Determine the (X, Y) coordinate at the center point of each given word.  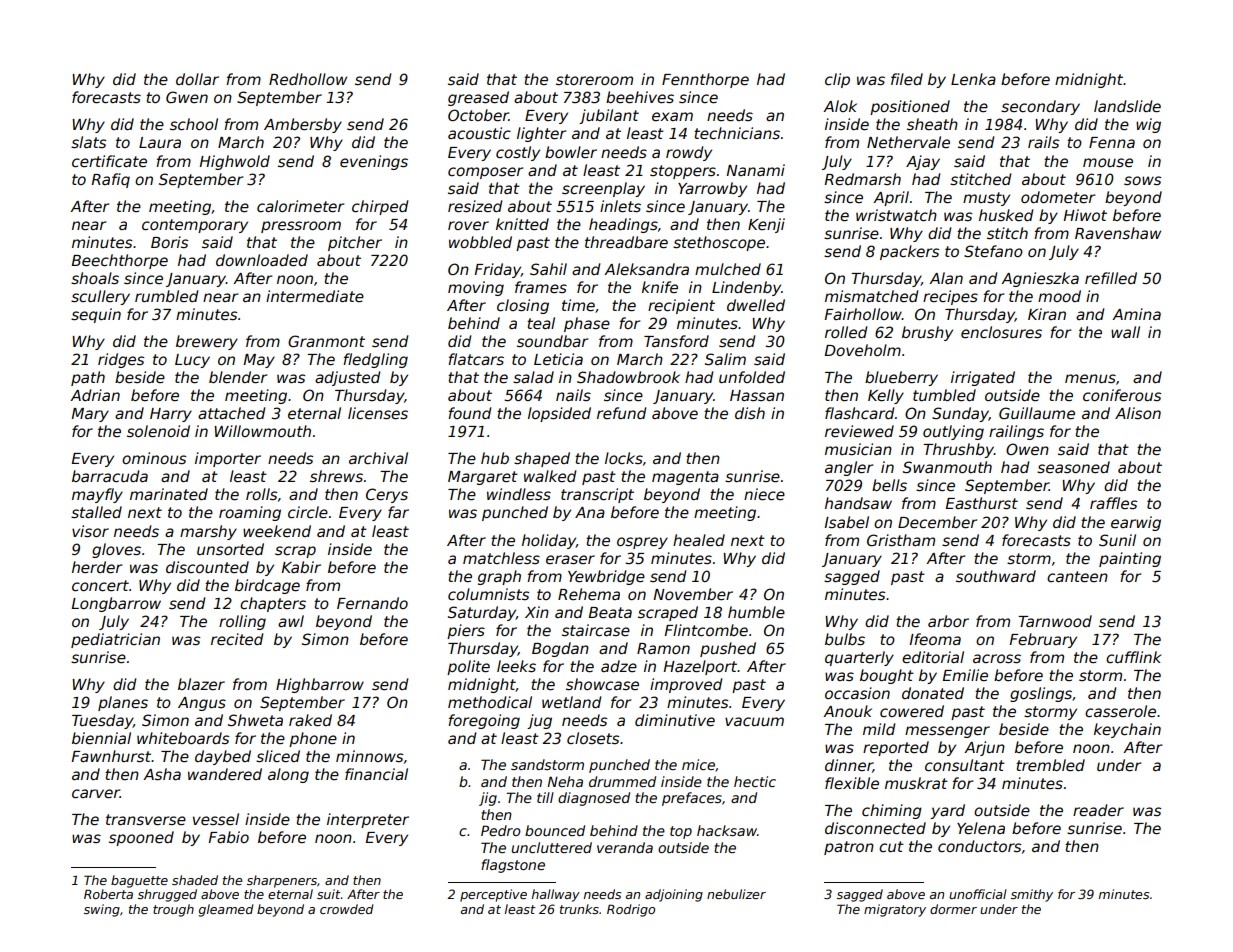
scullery (100, 297)
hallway (556, 895)
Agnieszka (1040, 279)
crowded (346, 909)
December (937, 522)
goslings (1041, 694)
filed (907, 79)
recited (237, 639)
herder (97, 567)
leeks (516, 666)
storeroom (594, 79)
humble (756, 612)
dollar (197, 79)
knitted (522, 224)
